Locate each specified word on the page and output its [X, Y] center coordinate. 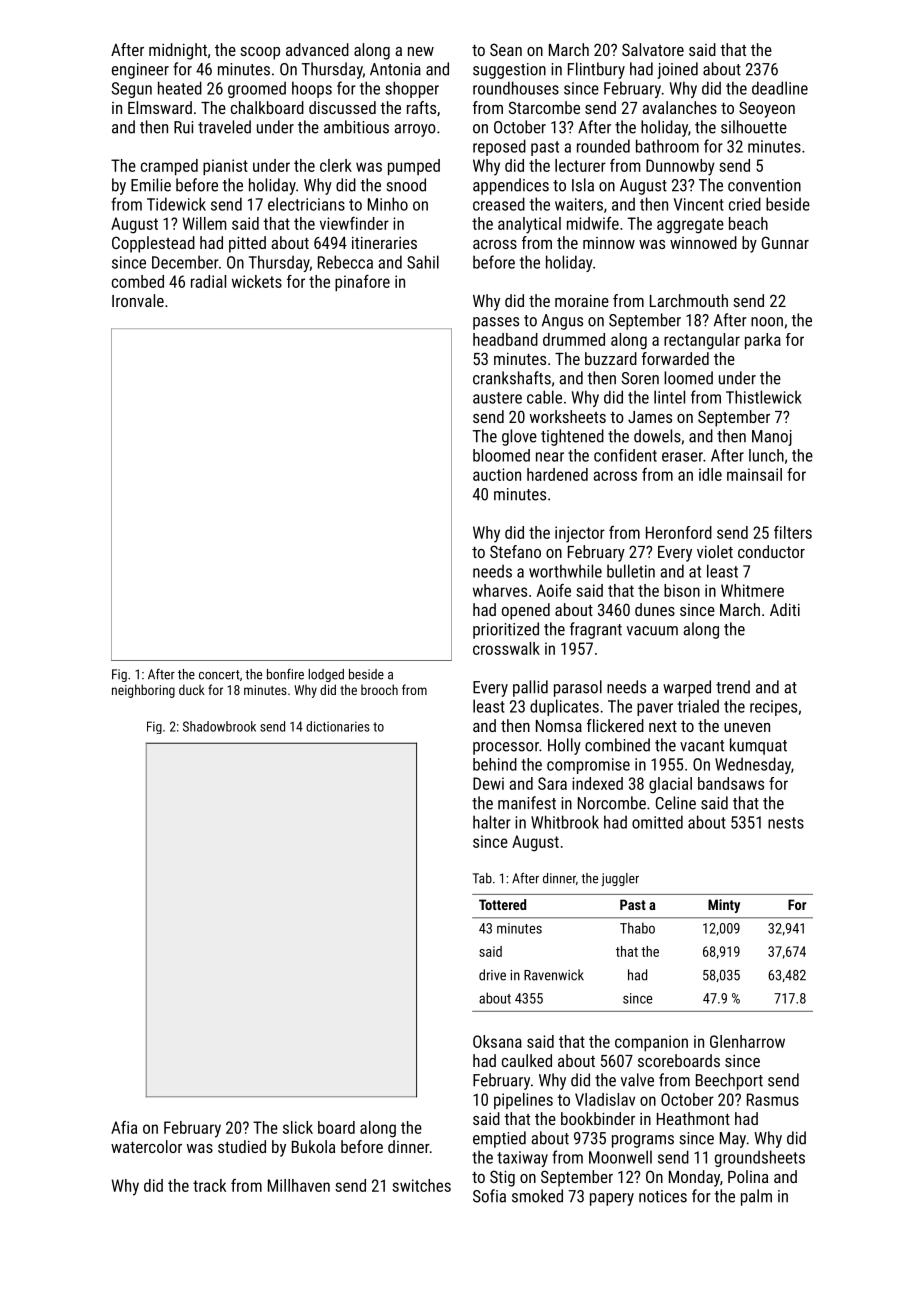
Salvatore [653, 49]
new [421, 51]
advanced [317, 49]
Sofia [489, 1196]
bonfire [285, 674]
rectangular [702, 341]
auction [497, 474]
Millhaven [299, 1185]
